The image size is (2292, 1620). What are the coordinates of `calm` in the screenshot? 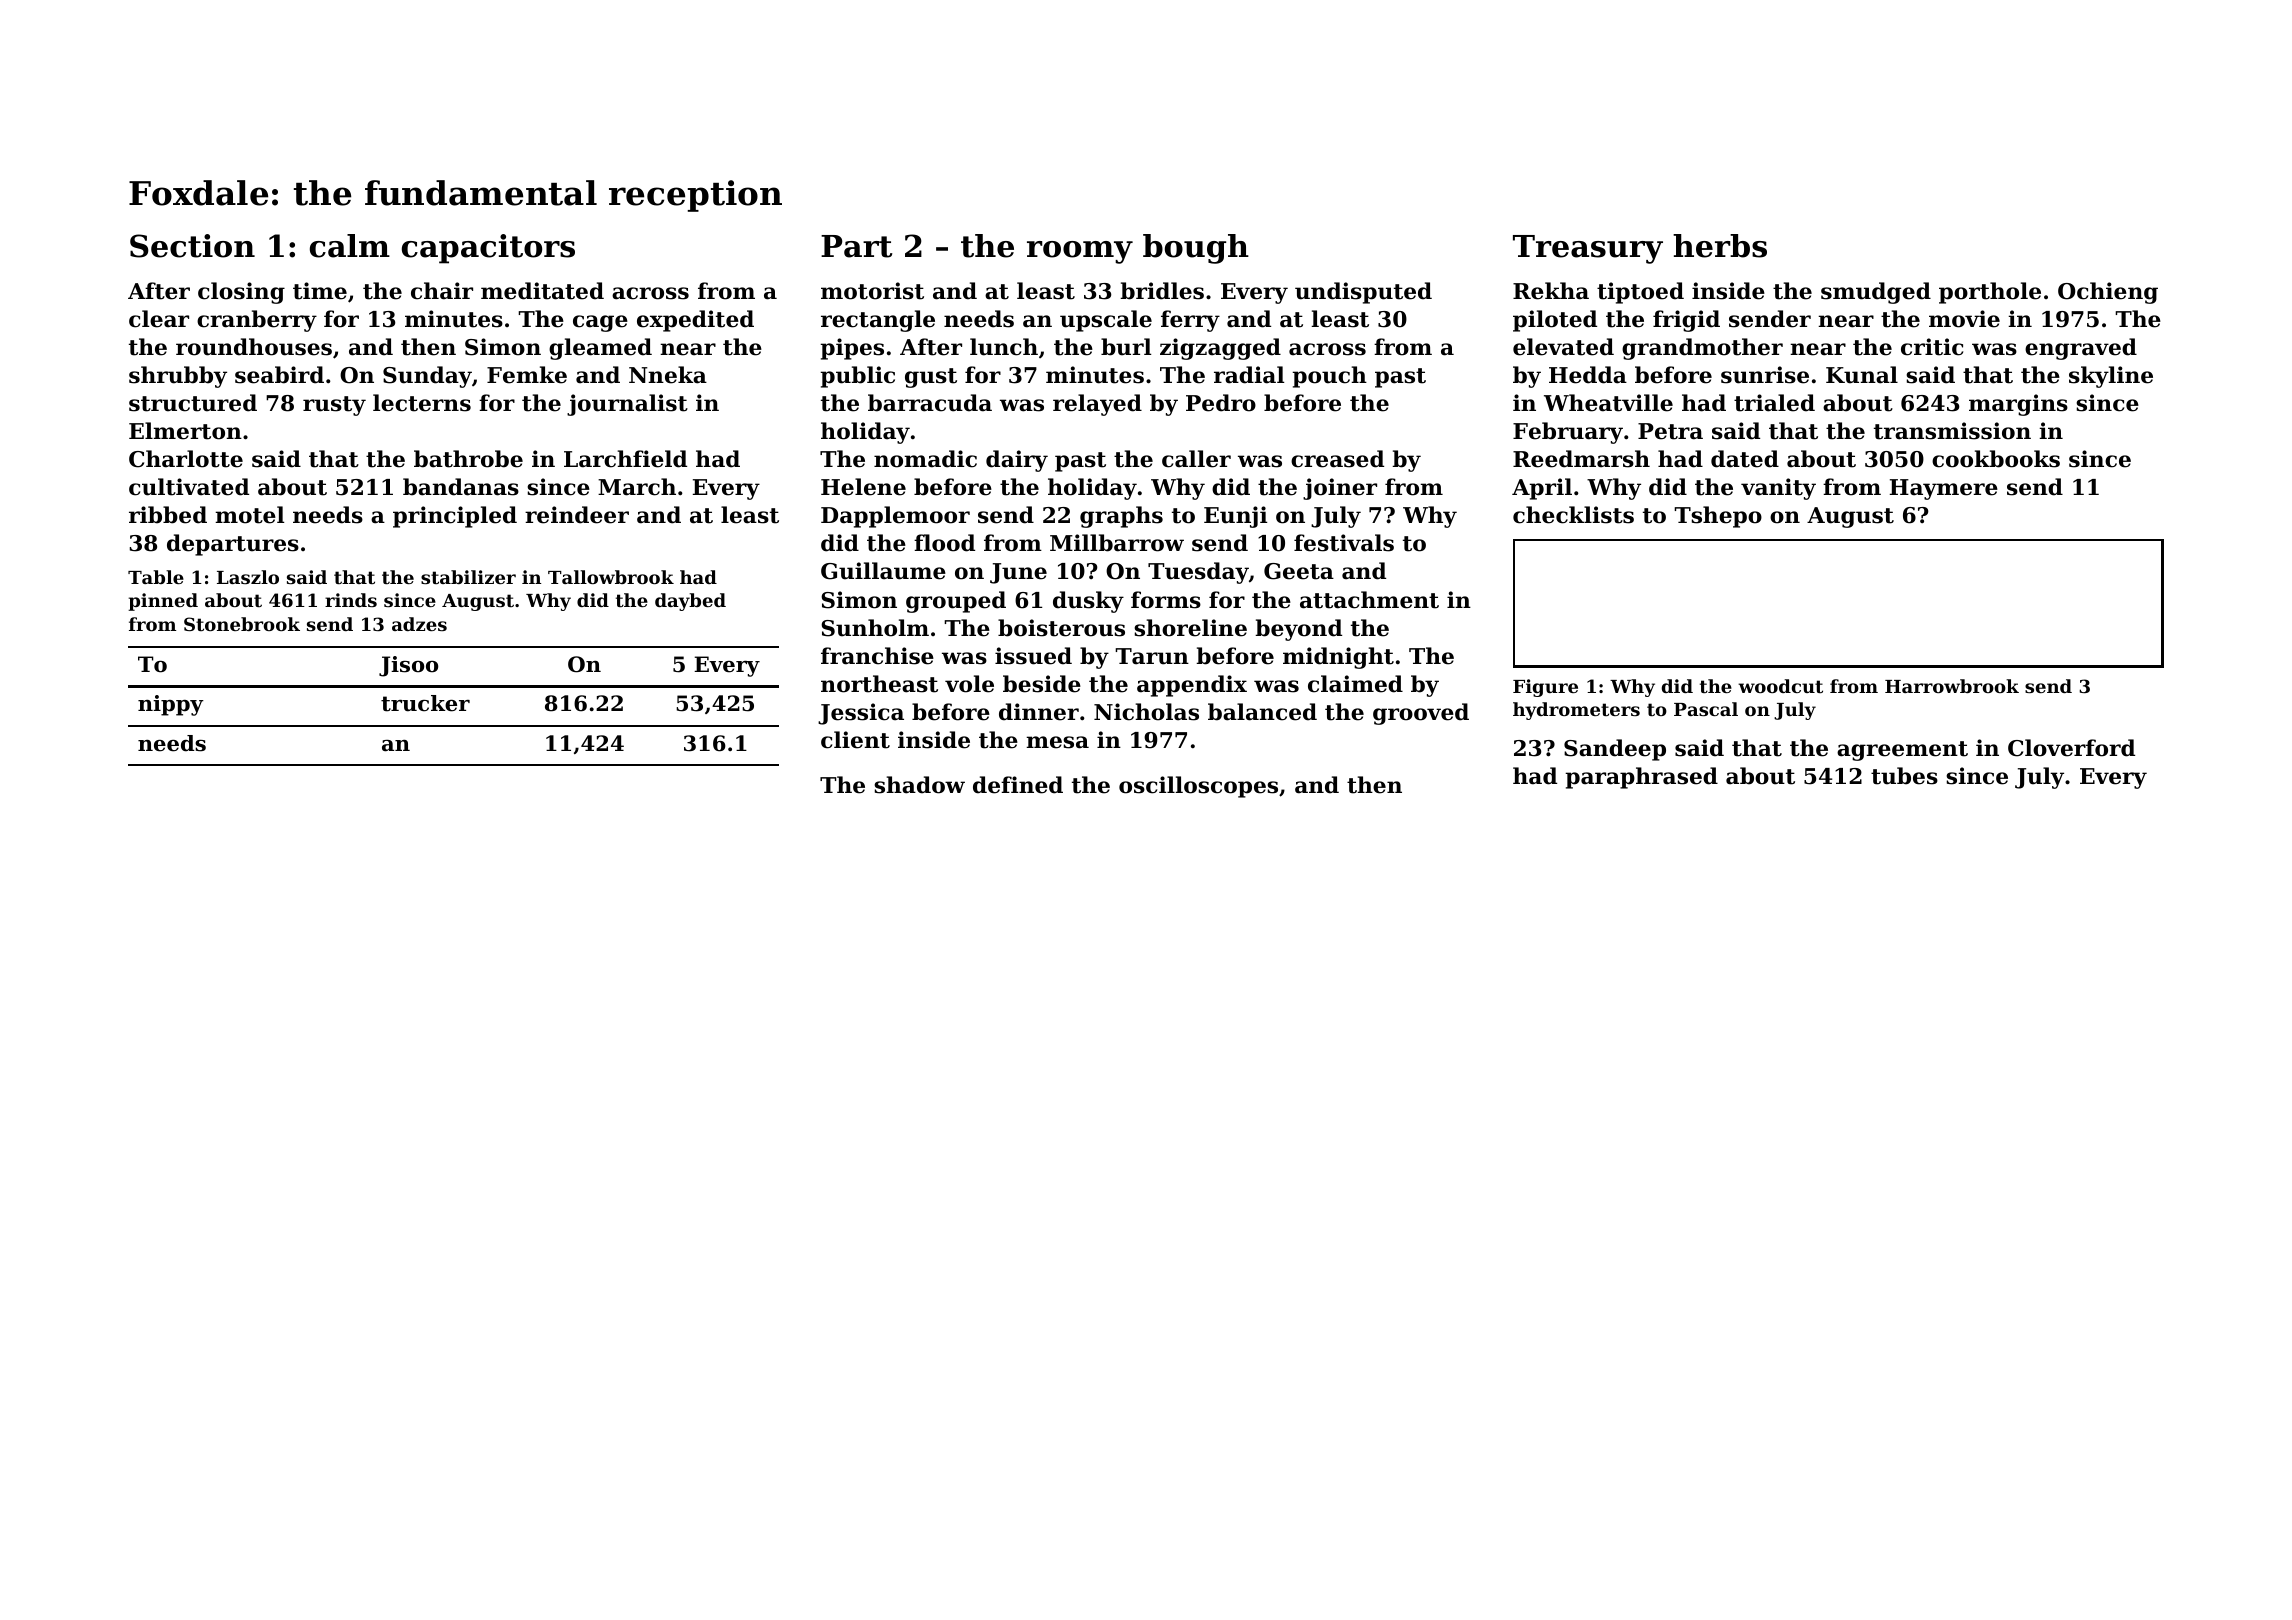 It's located at (350, 246).
